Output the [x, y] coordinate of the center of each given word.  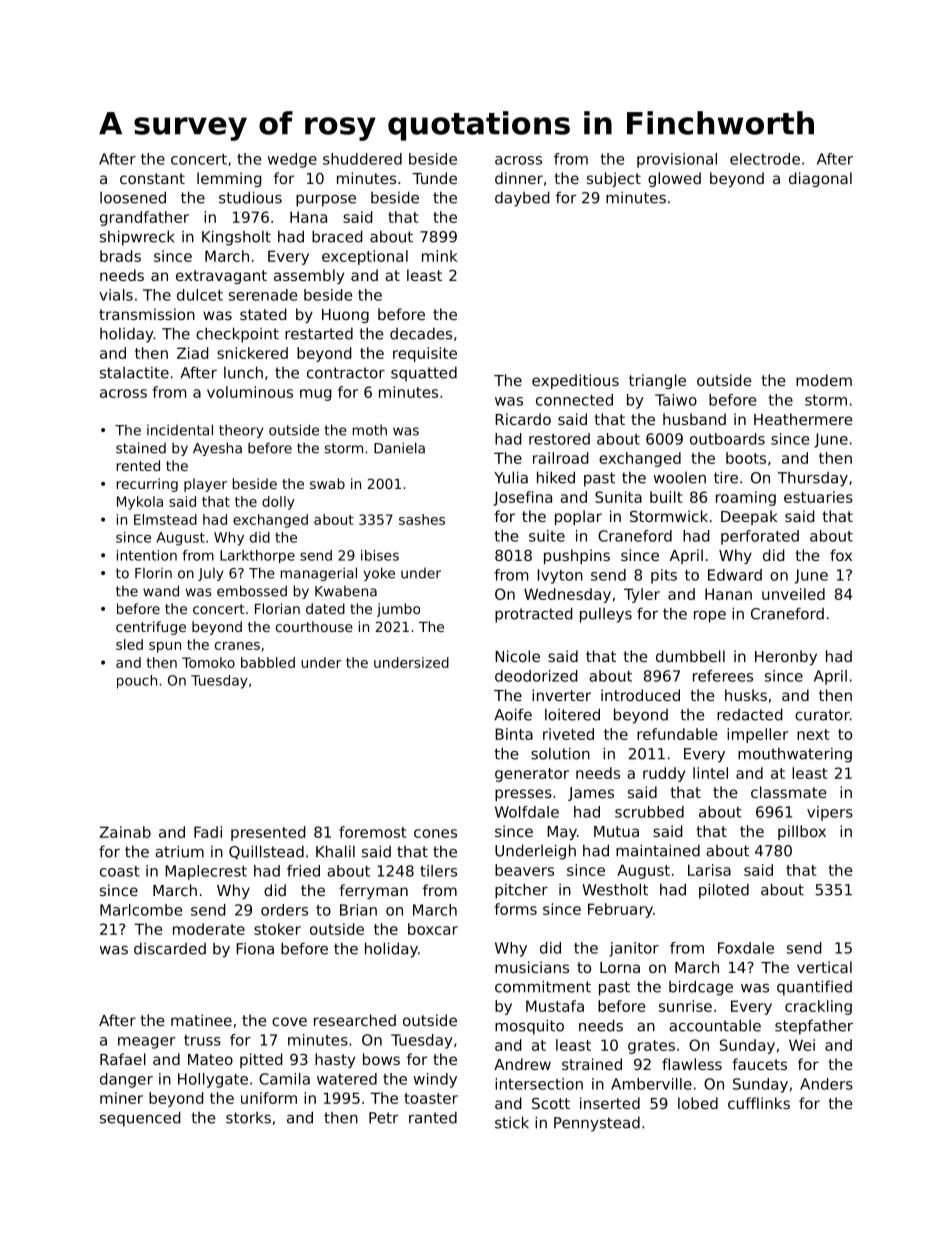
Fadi [208, 832]
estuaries [818, 497]
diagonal [820, 179]
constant [152, 178]
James [591, 794]
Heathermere [803, 419]
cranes [237, 646]
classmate [789, 792]
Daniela [399, 448]
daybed [522, 199]
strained [592, 1064]
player [205, 485]
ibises [380, 555]
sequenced [140, 1119]
